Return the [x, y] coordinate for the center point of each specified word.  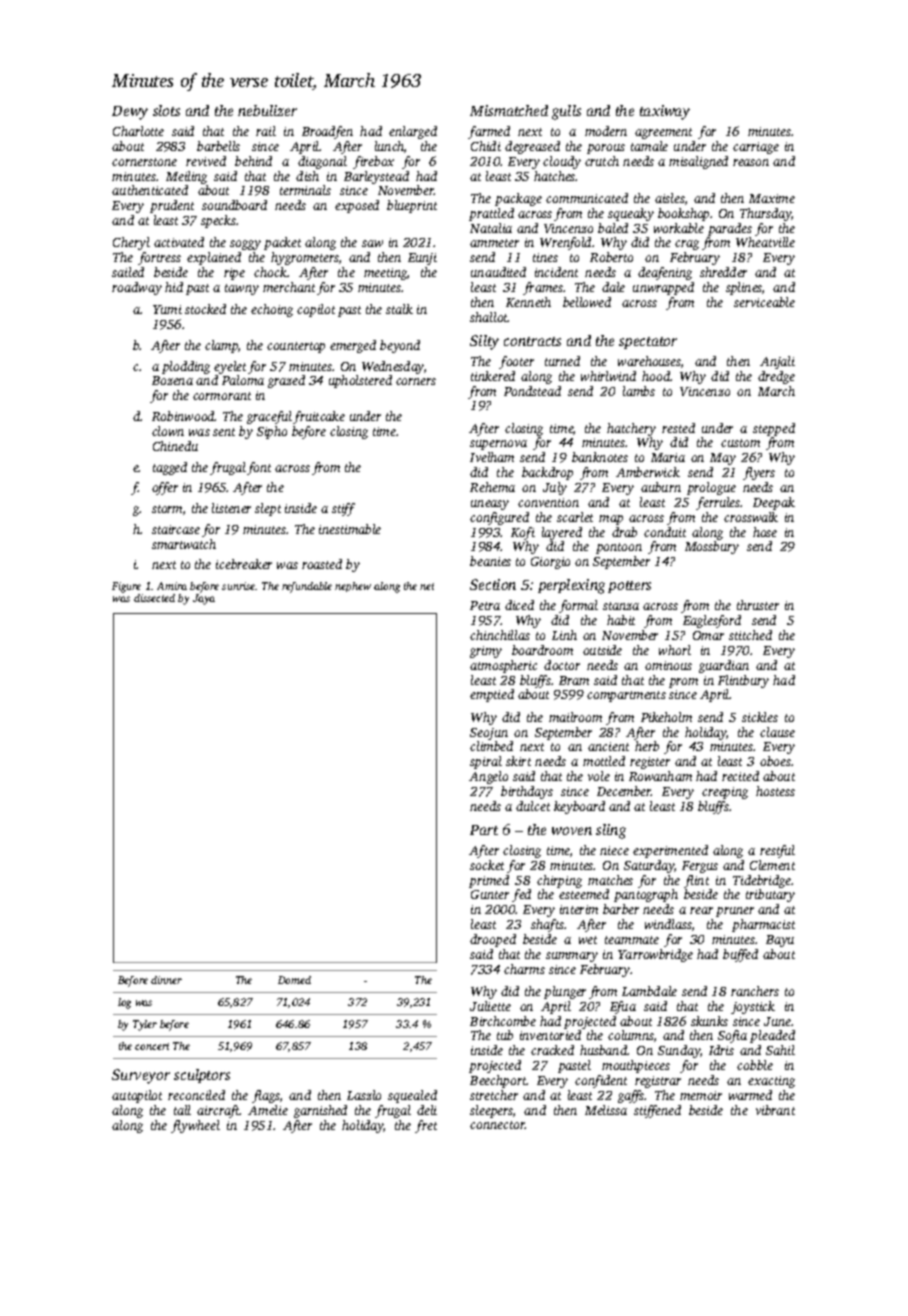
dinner [166, 980]
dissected [154, 598]
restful [777, 851]
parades [730, 229]
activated [179, 242]
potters [629, 587]
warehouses [649, 361]
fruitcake [319, 417]
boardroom [542, 650]
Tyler [145, 1025]
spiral [486, 762]
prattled [491, 214]
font [259, 468]
